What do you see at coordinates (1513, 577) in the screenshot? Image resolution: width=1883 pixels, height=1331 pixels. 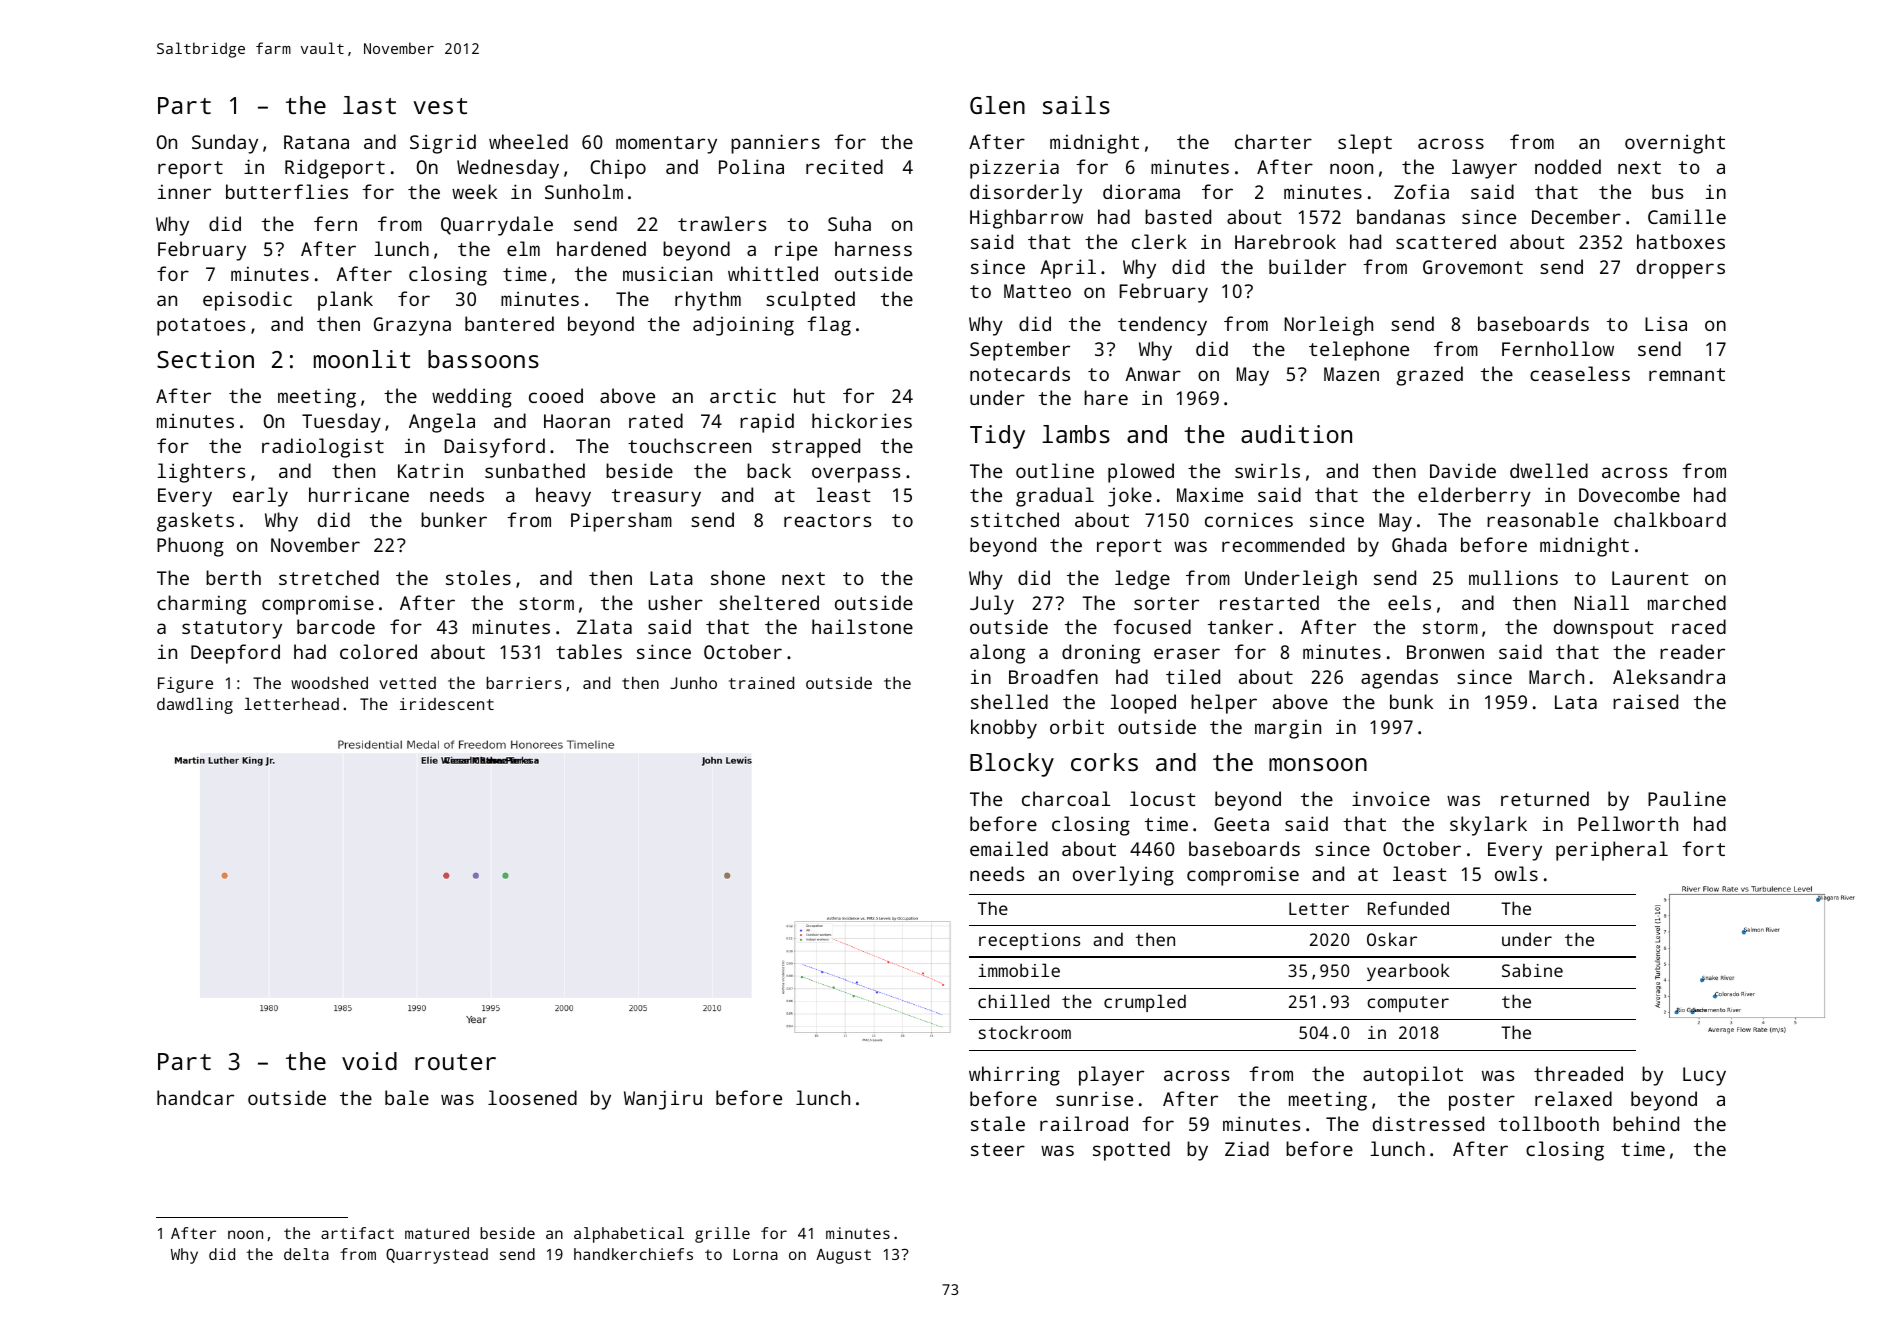 I see `mullions` at bounding box center [1513, 577].
